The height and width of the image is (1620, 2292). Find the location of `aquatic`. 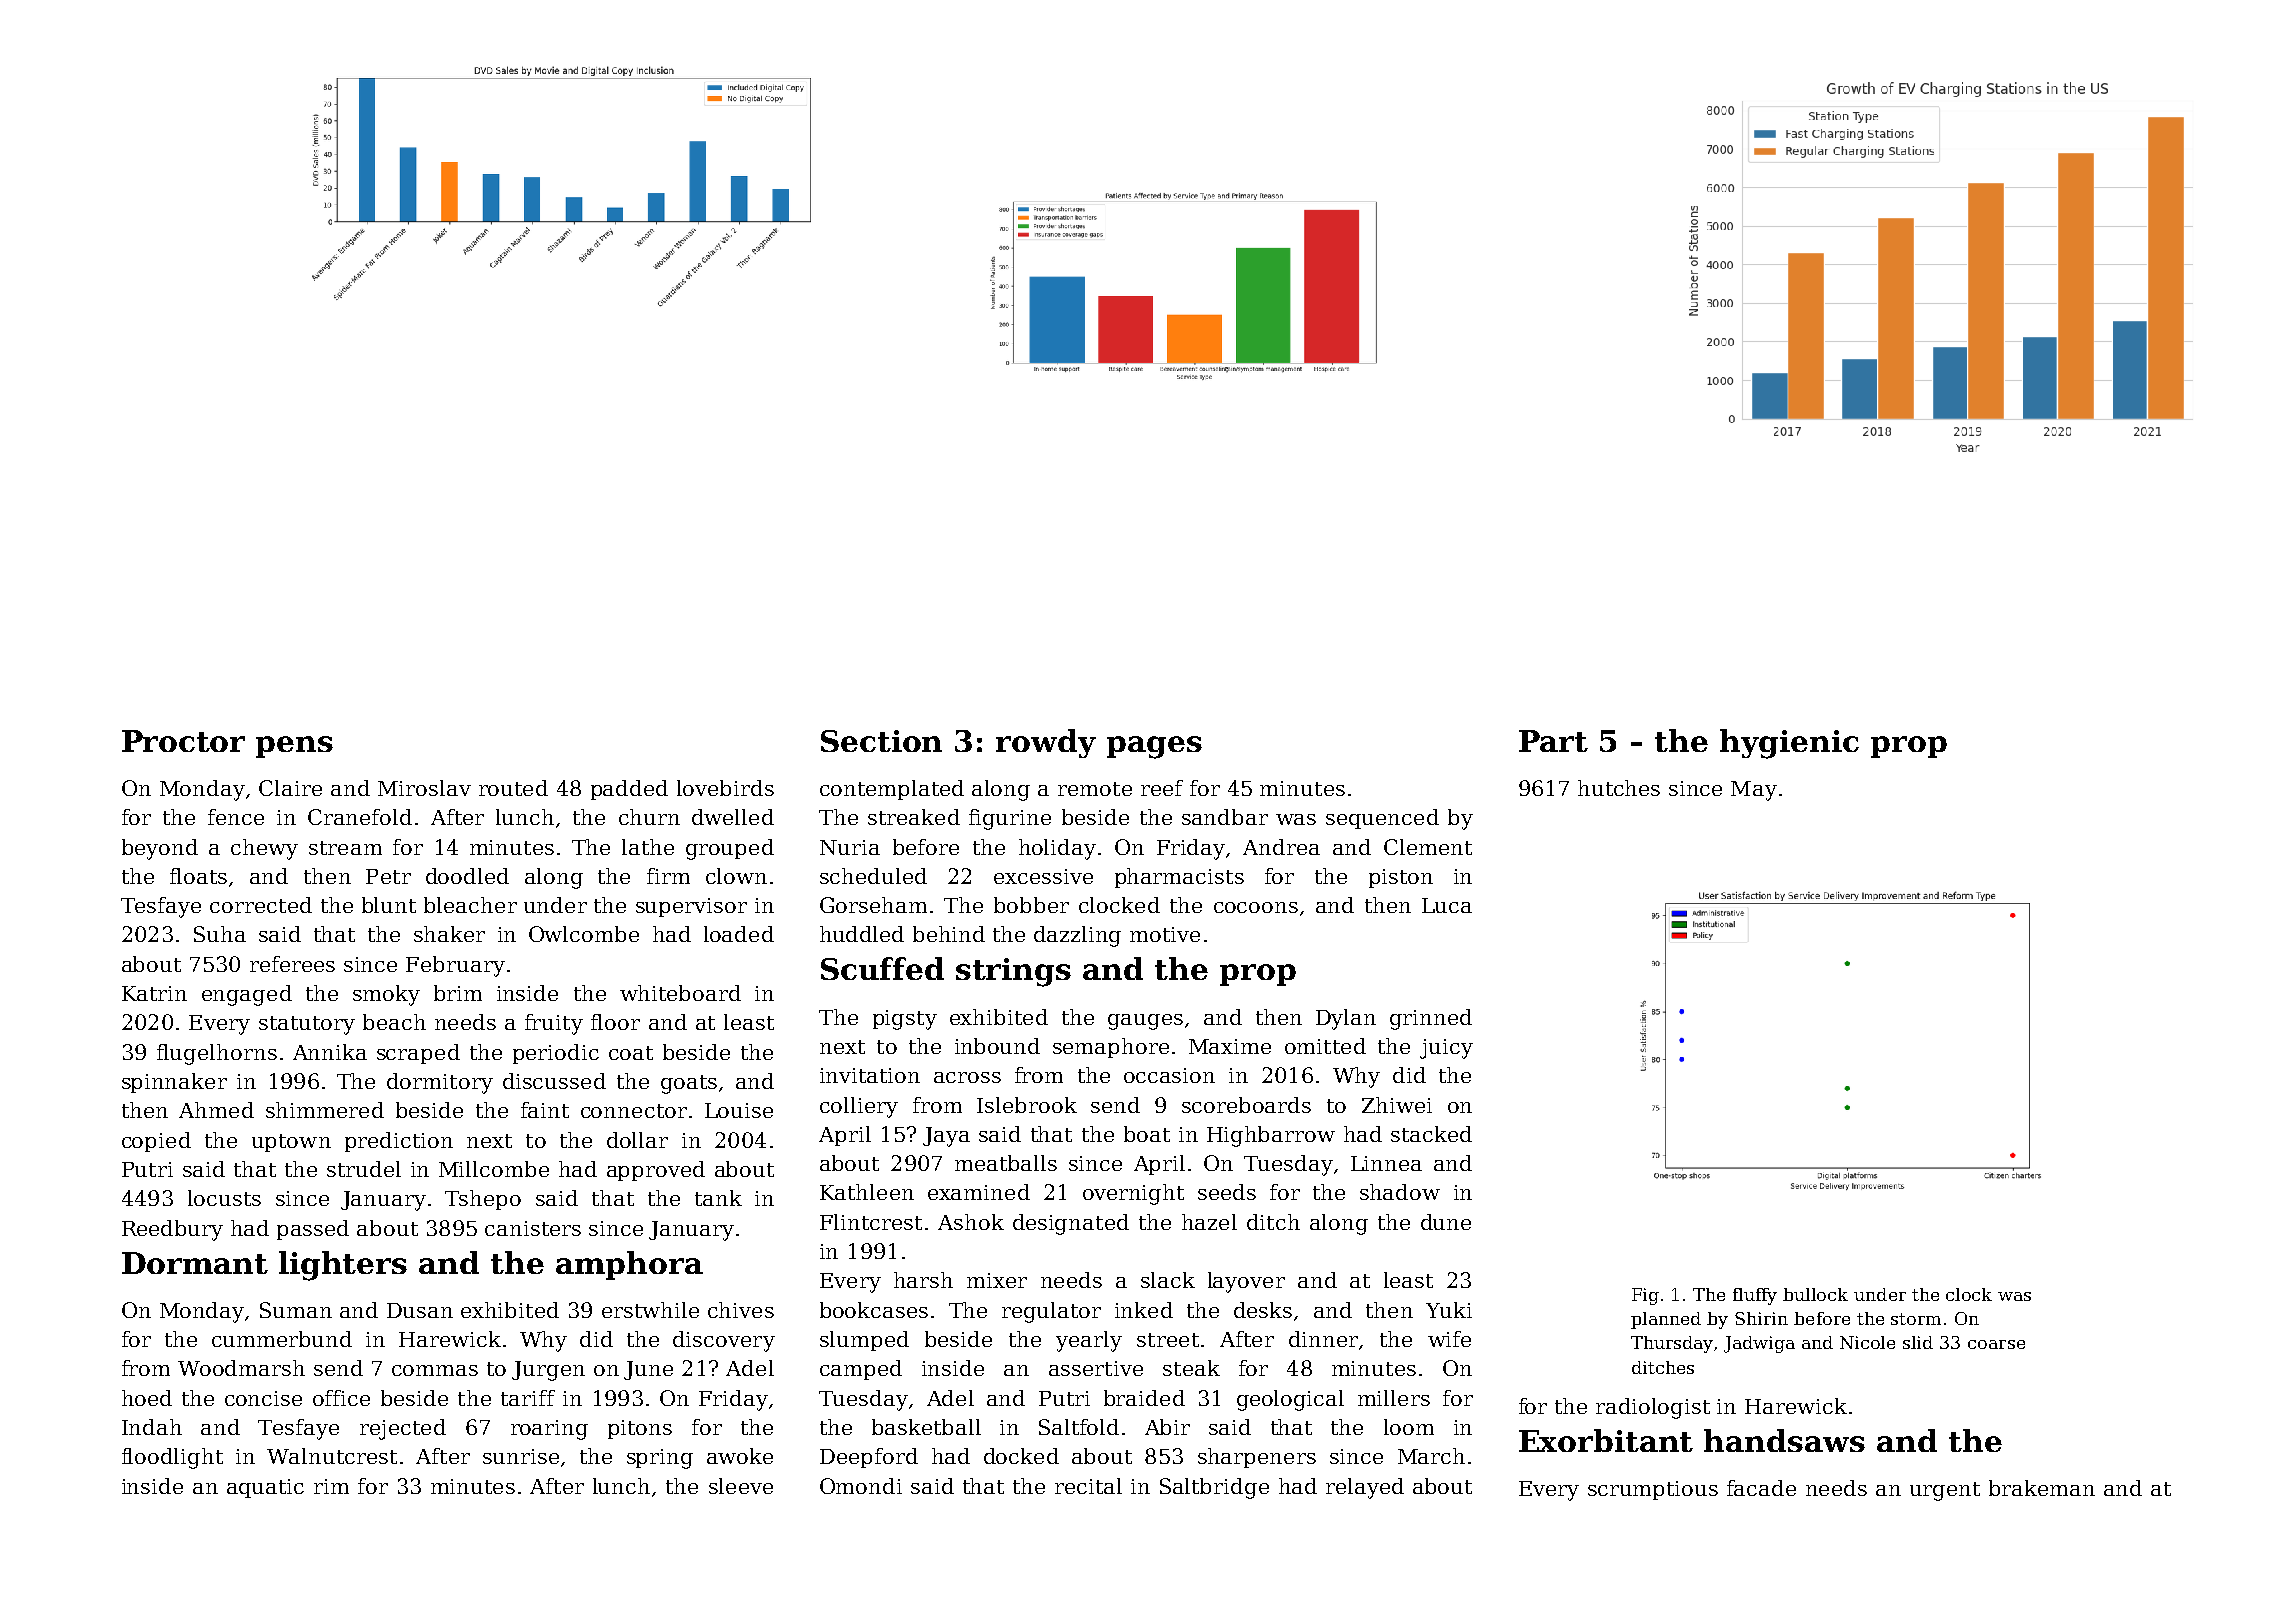

aquatic is located at coordinates (265, 1488).
